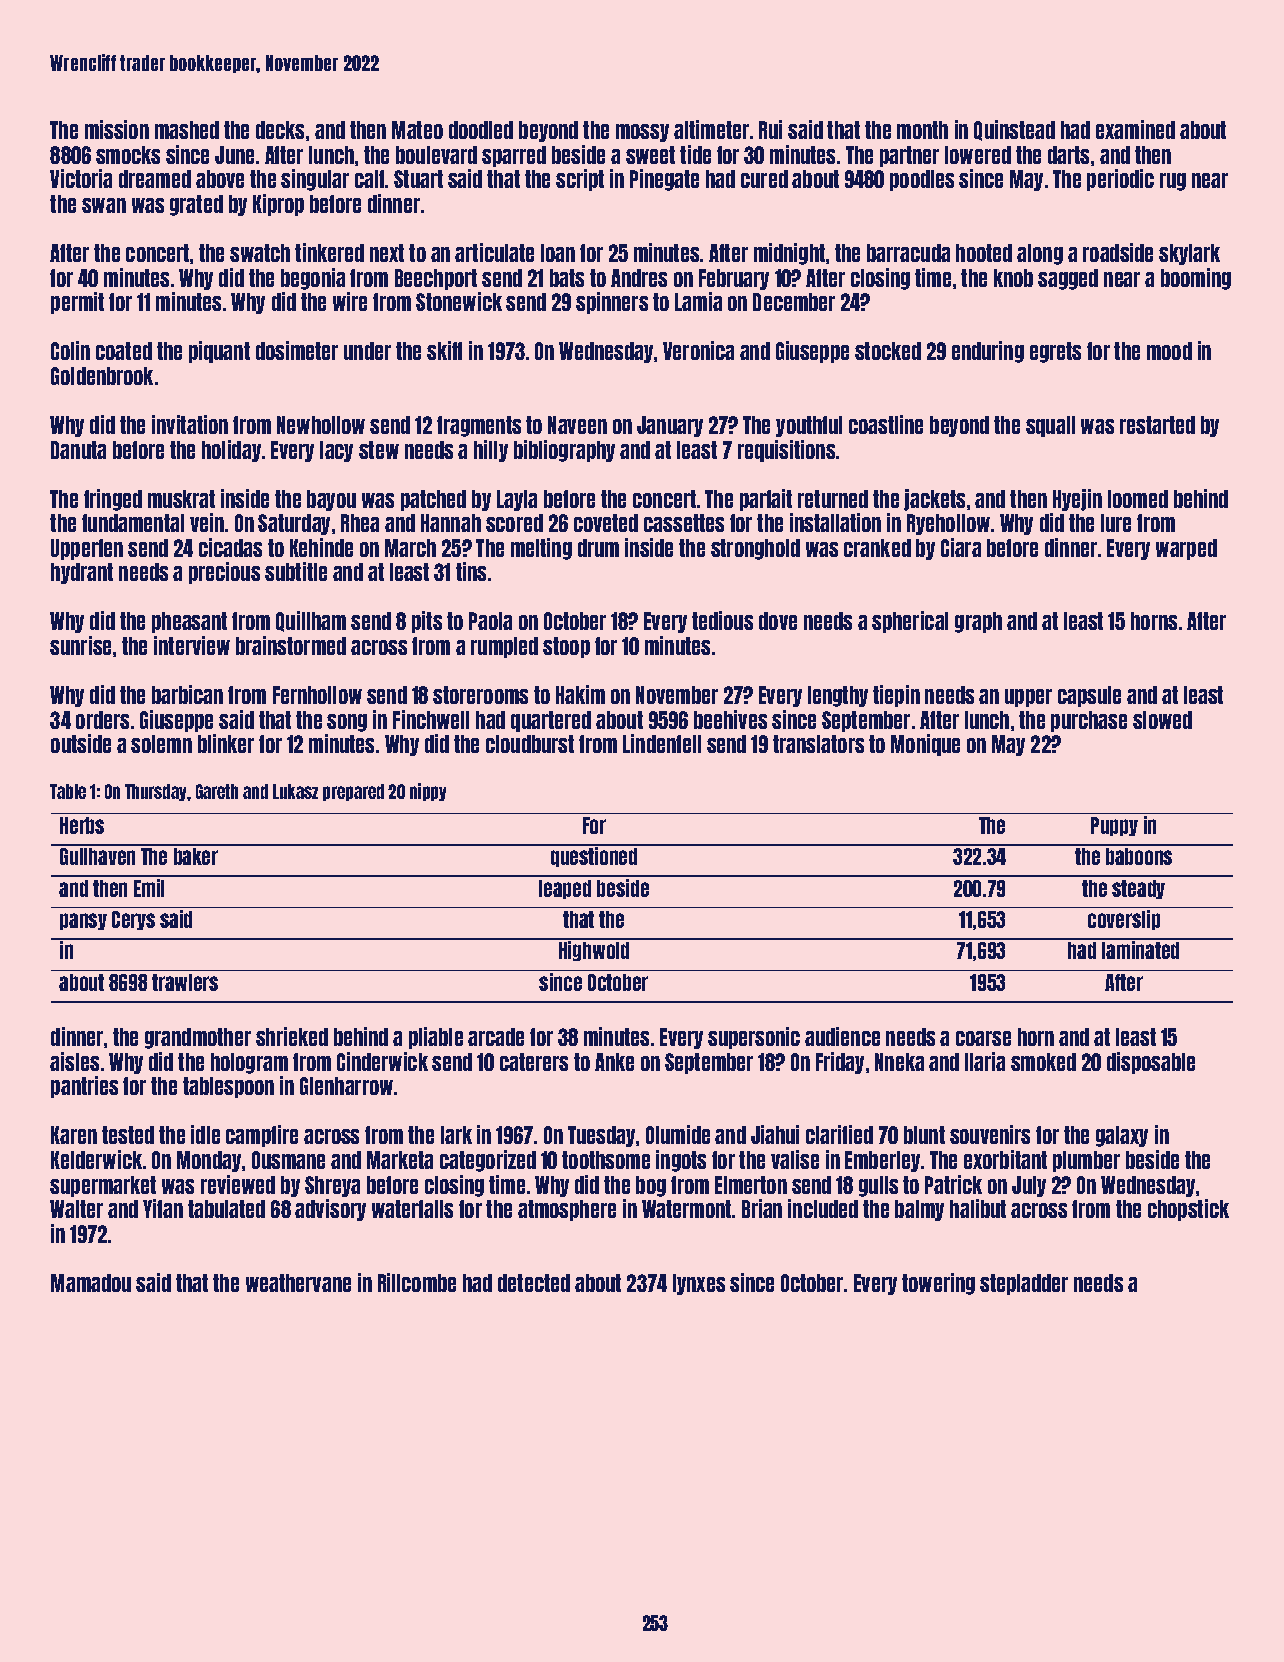 Image resolution: width=1284 pixels, height=1662 pixels. What do you see at coordinates (566, 647) in the image?
I see `stoop` at bounding box center [566, 647].
